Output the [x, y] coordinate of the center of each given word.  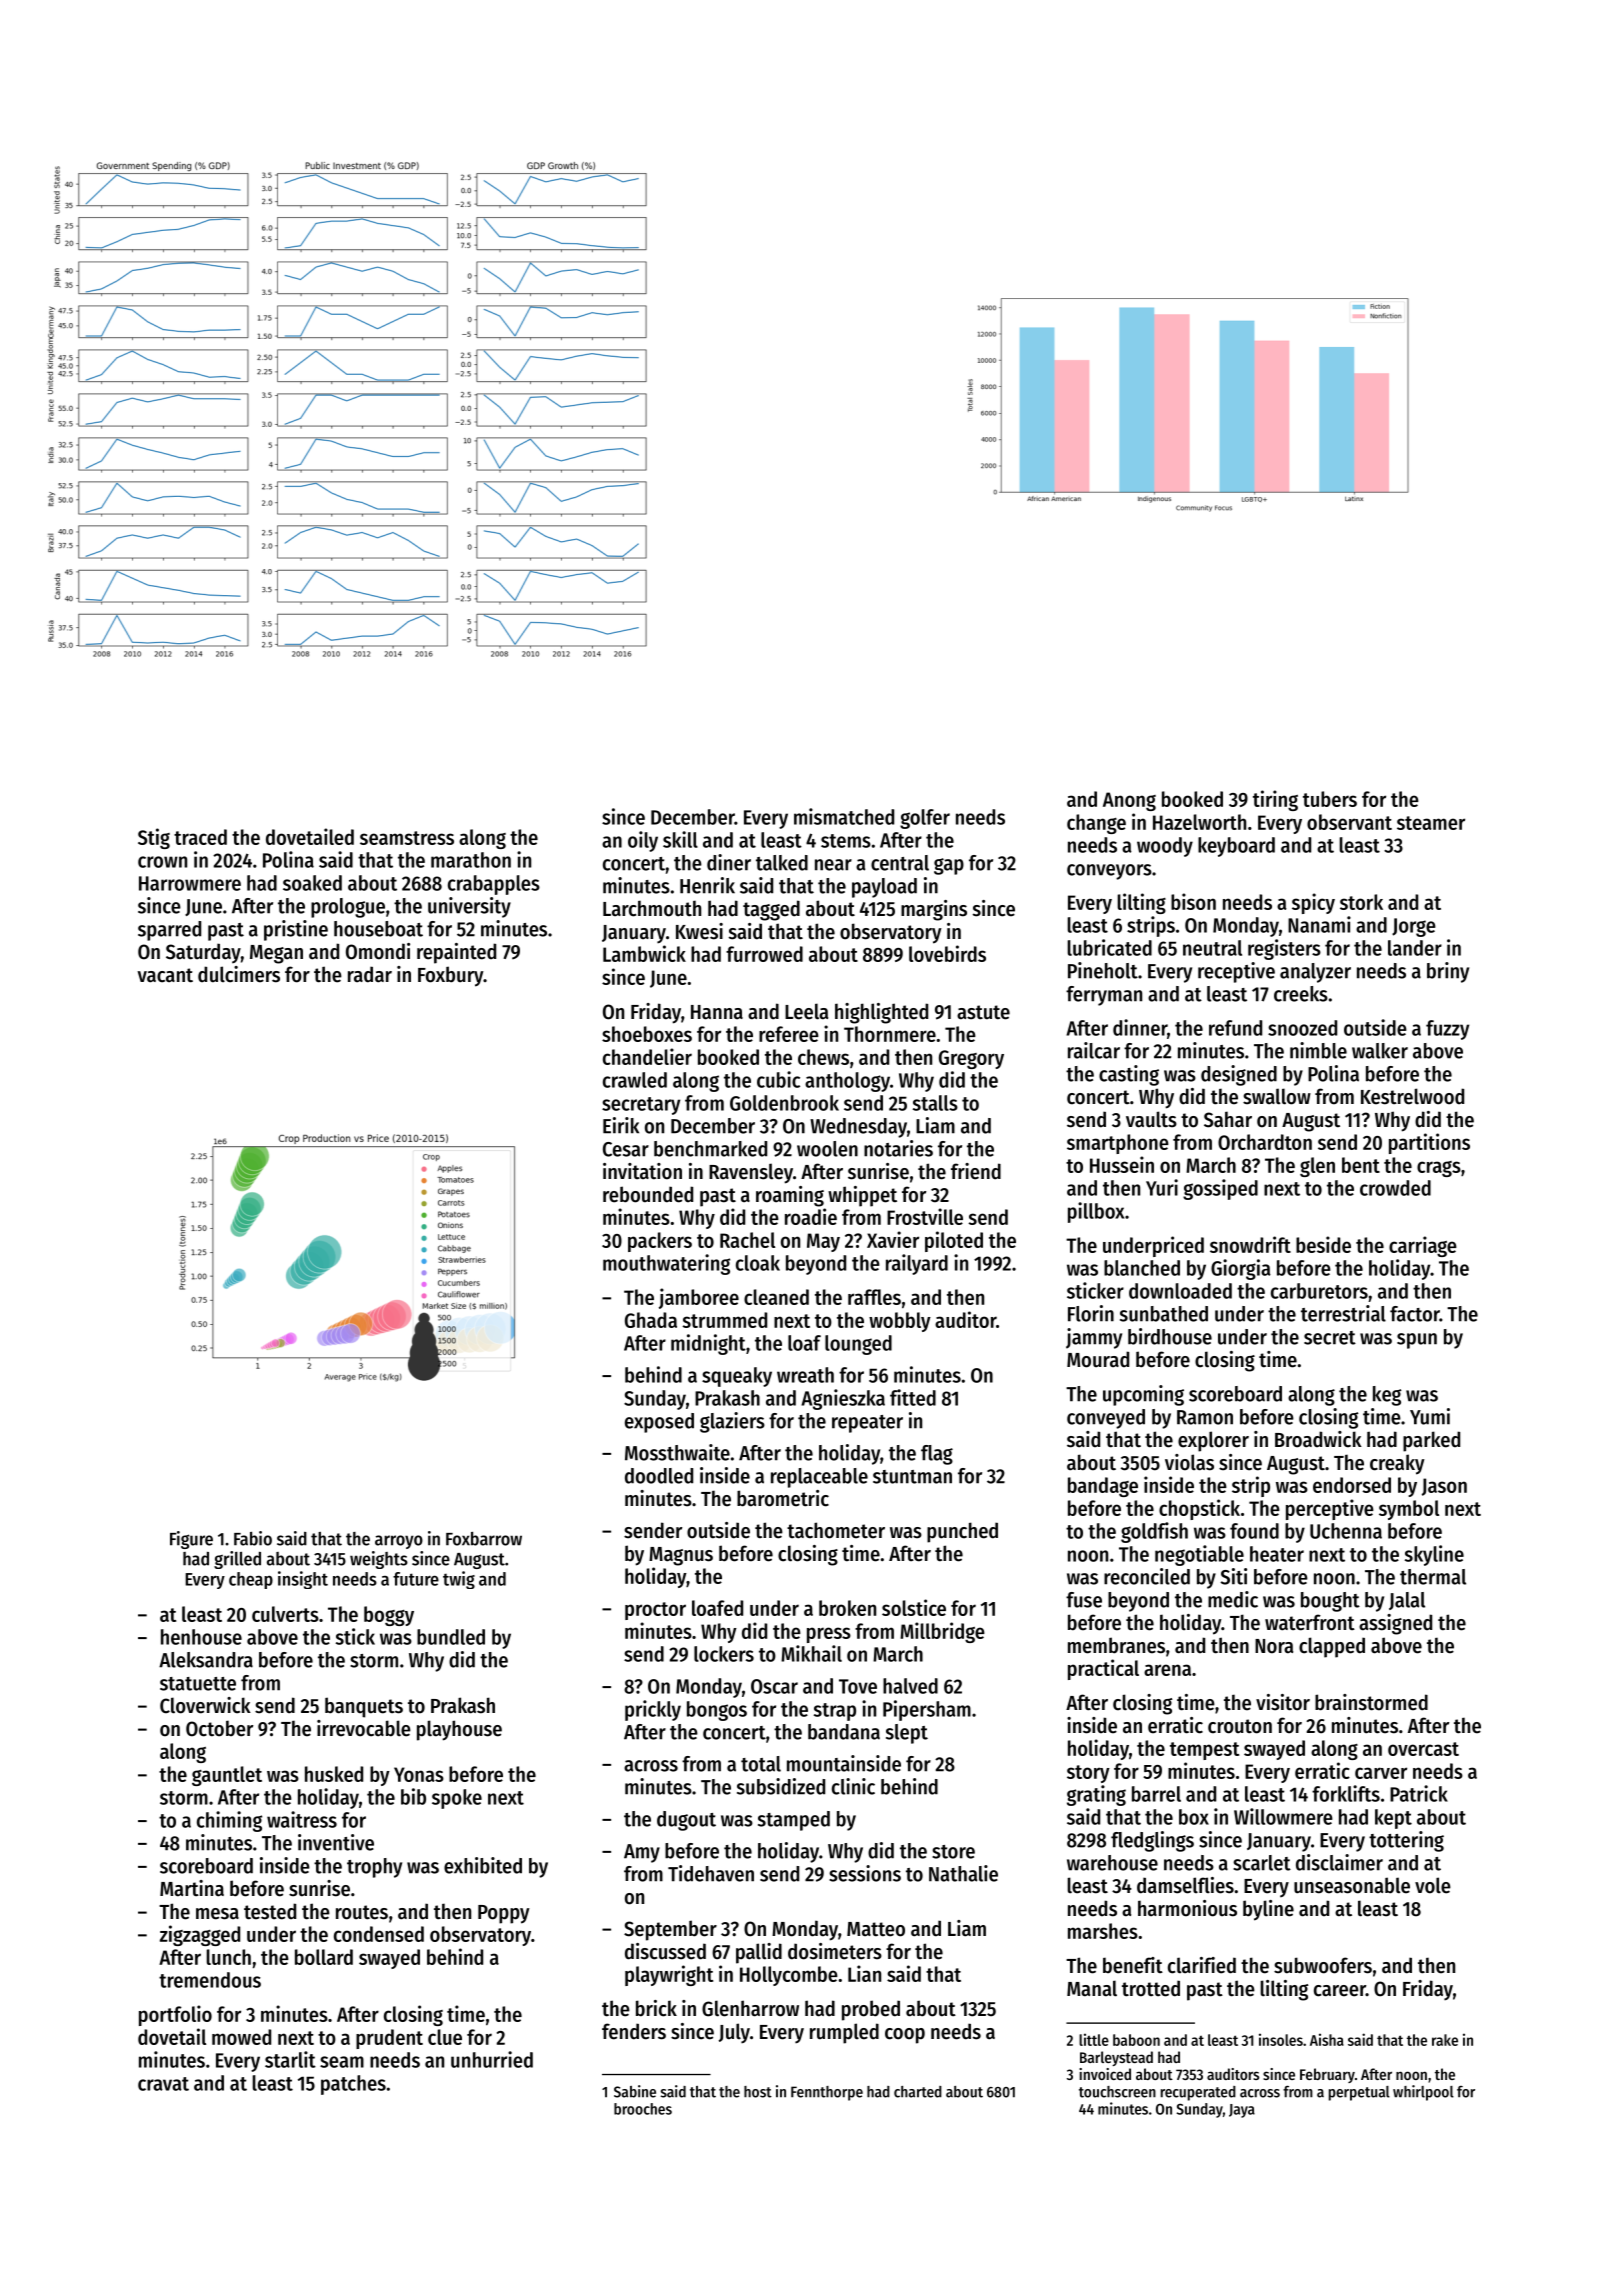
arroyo [399, 1542]
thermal [1433, 1577]
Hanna [717, 1012]
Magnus [681, 1556]
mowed [241, 2037]
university [469, 907]
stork [1361, 902]
